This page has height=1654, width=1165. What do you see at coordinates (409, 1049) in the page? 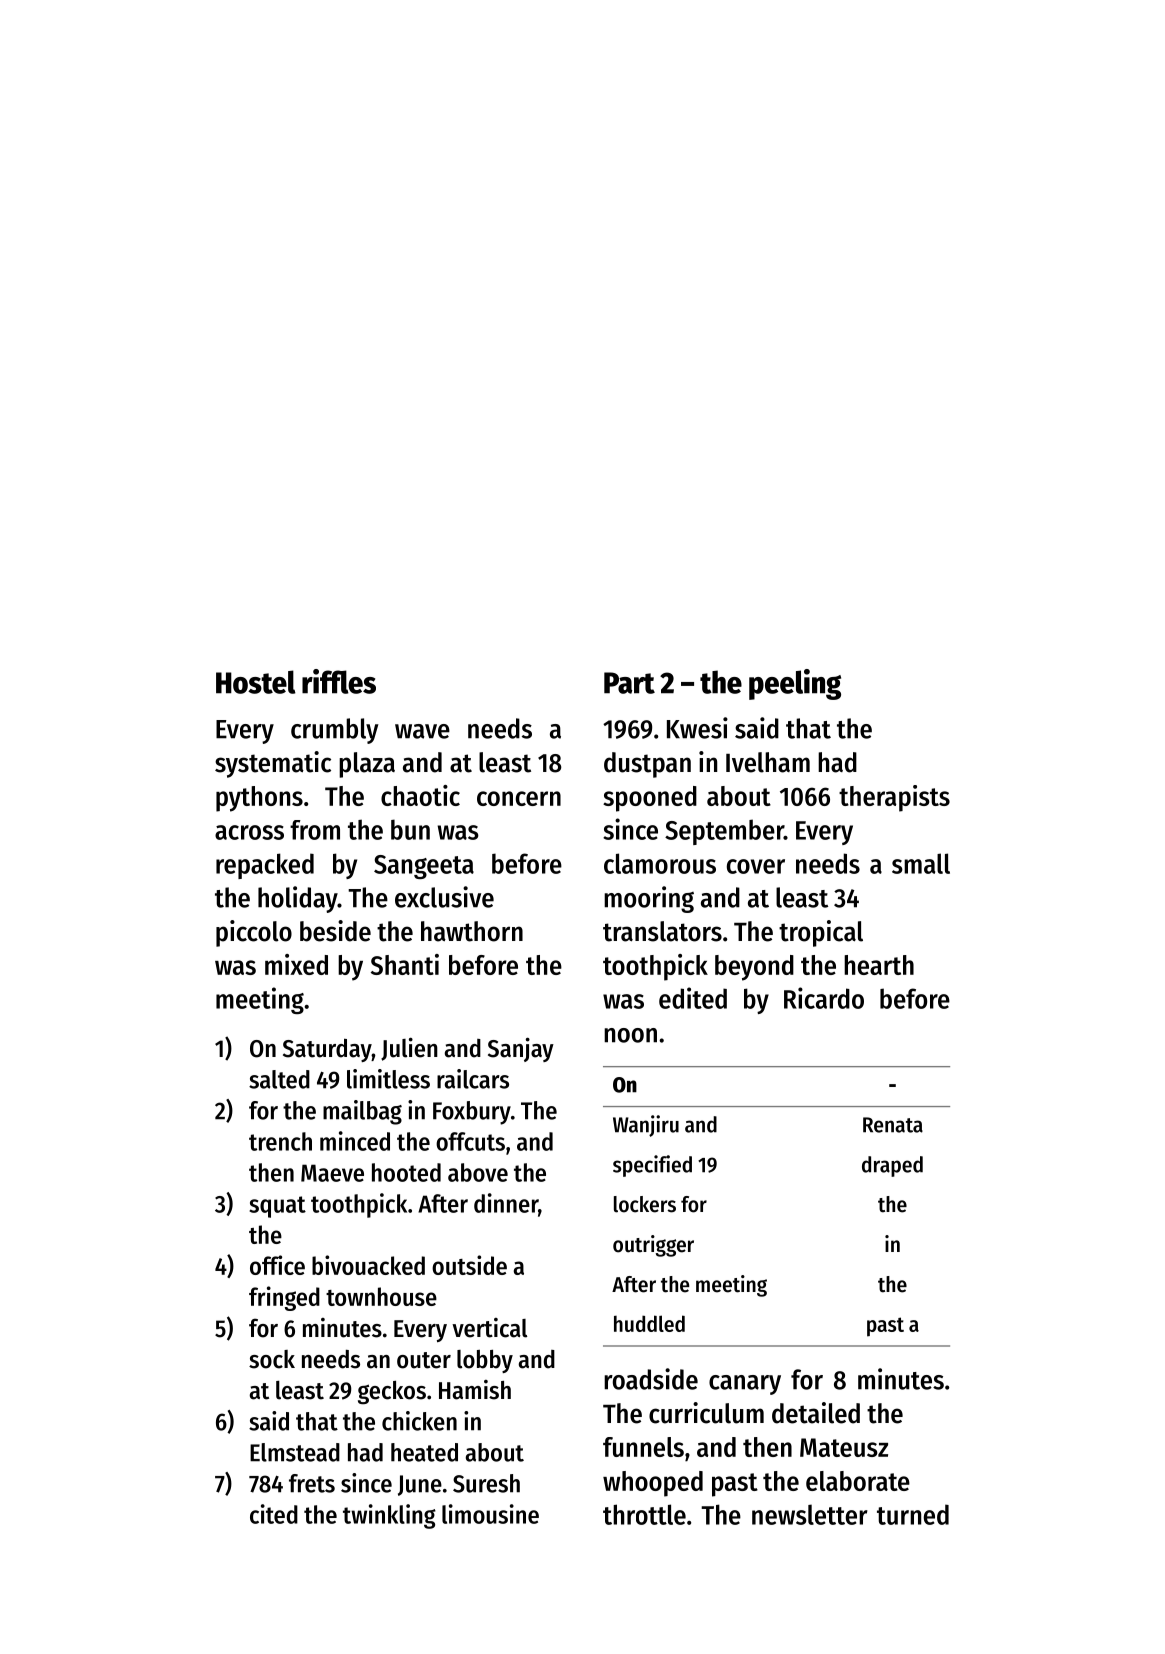
I see `Julien` at bounding box center [409, 1049].
